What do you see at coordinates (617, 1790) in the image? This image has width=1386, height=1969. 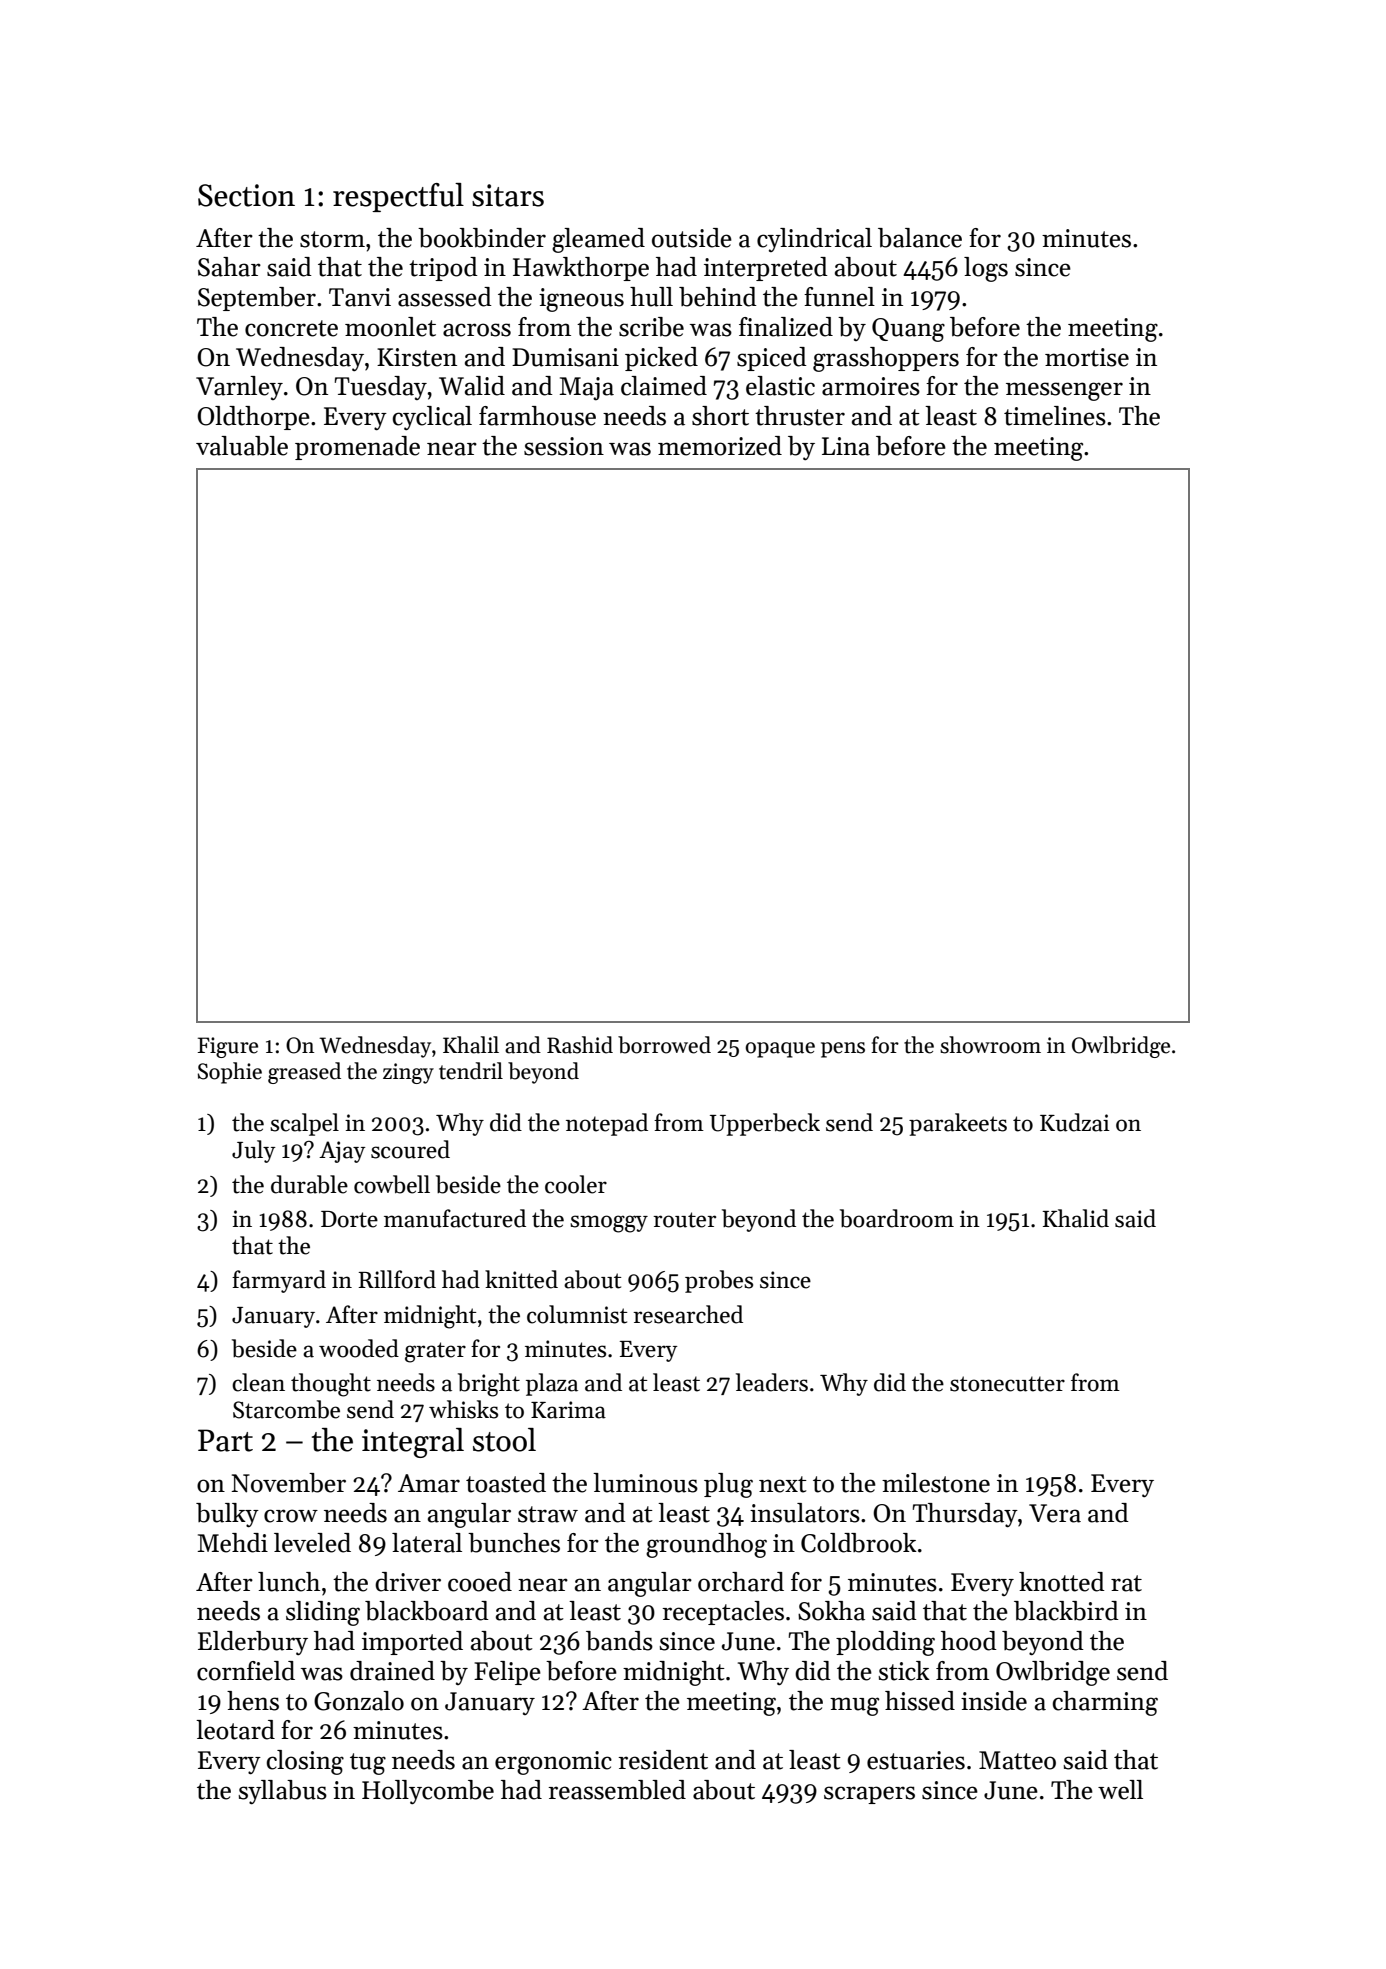 I see `reassembled` at bounding box center [617, 1790].
